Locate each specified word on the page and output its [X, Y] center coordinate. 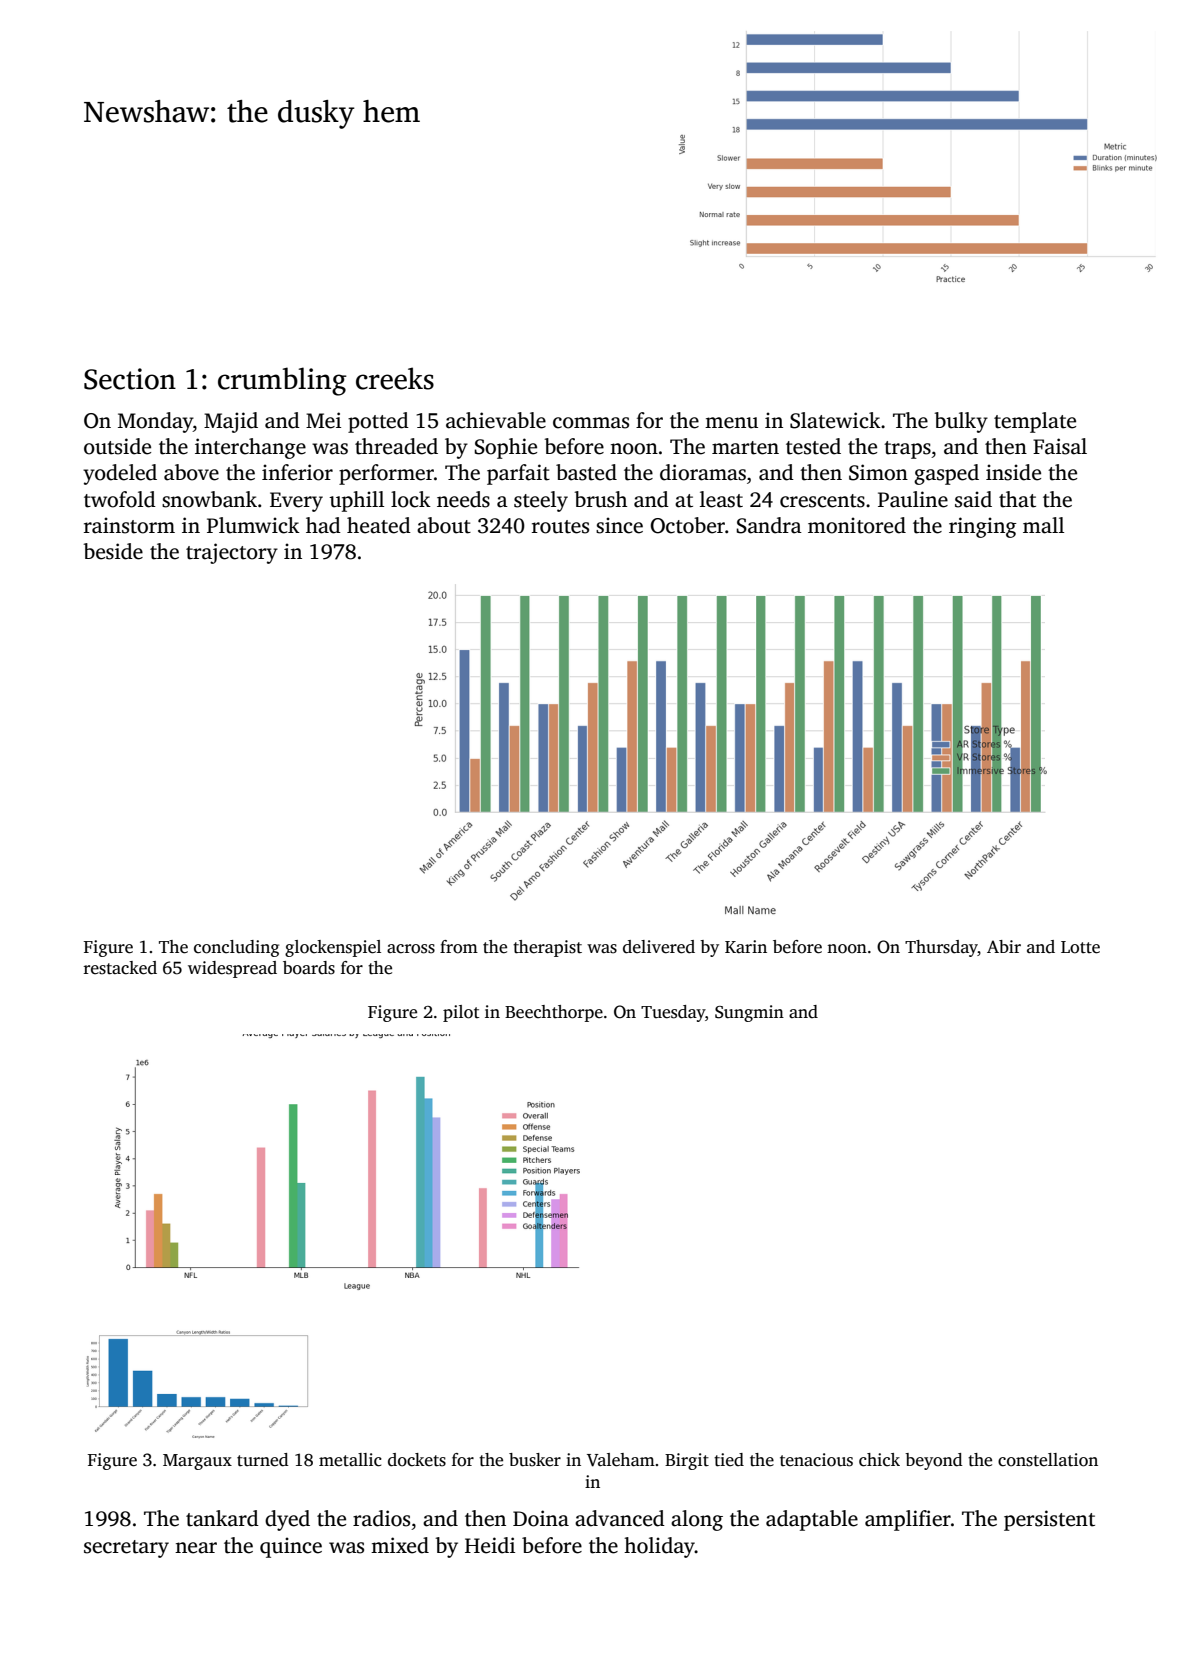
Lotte [1080, 947]
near [196, 1548]
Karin [746, 946]
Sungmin [749, 1013]
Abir [1004, 946]
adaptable [812, 1520]
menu [731, 423]
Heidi [490, 1545]
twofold [120, 499]
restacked [120, 968]
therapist [547, 948]
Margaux [197, 1462]
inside [1013, 472]
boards [309, 968]
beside [113, 551]
